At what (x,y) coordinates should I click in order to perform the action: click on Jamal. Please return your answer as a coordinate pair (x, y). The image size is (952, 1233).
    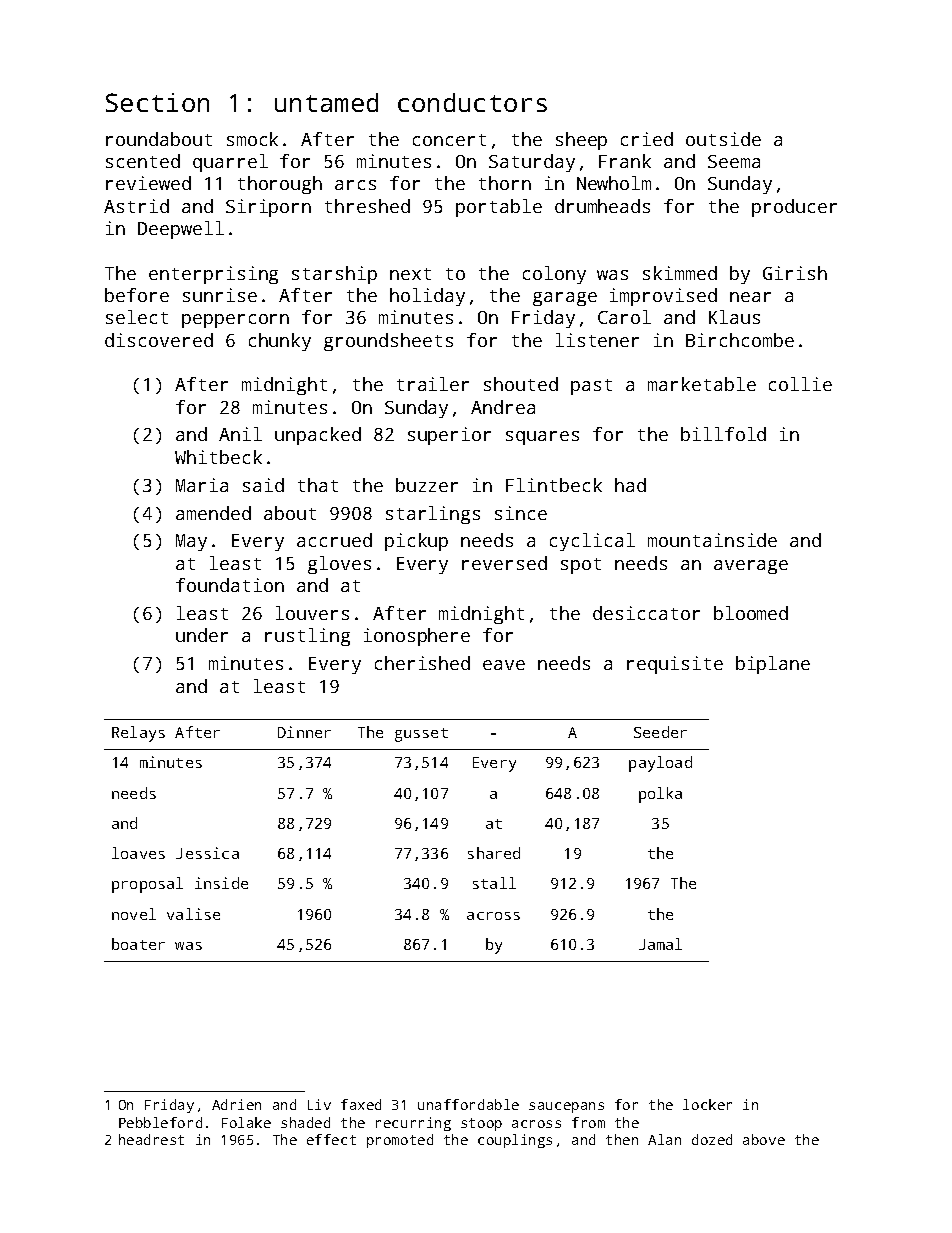
    Looking at the image, I should click on (660, 944).
